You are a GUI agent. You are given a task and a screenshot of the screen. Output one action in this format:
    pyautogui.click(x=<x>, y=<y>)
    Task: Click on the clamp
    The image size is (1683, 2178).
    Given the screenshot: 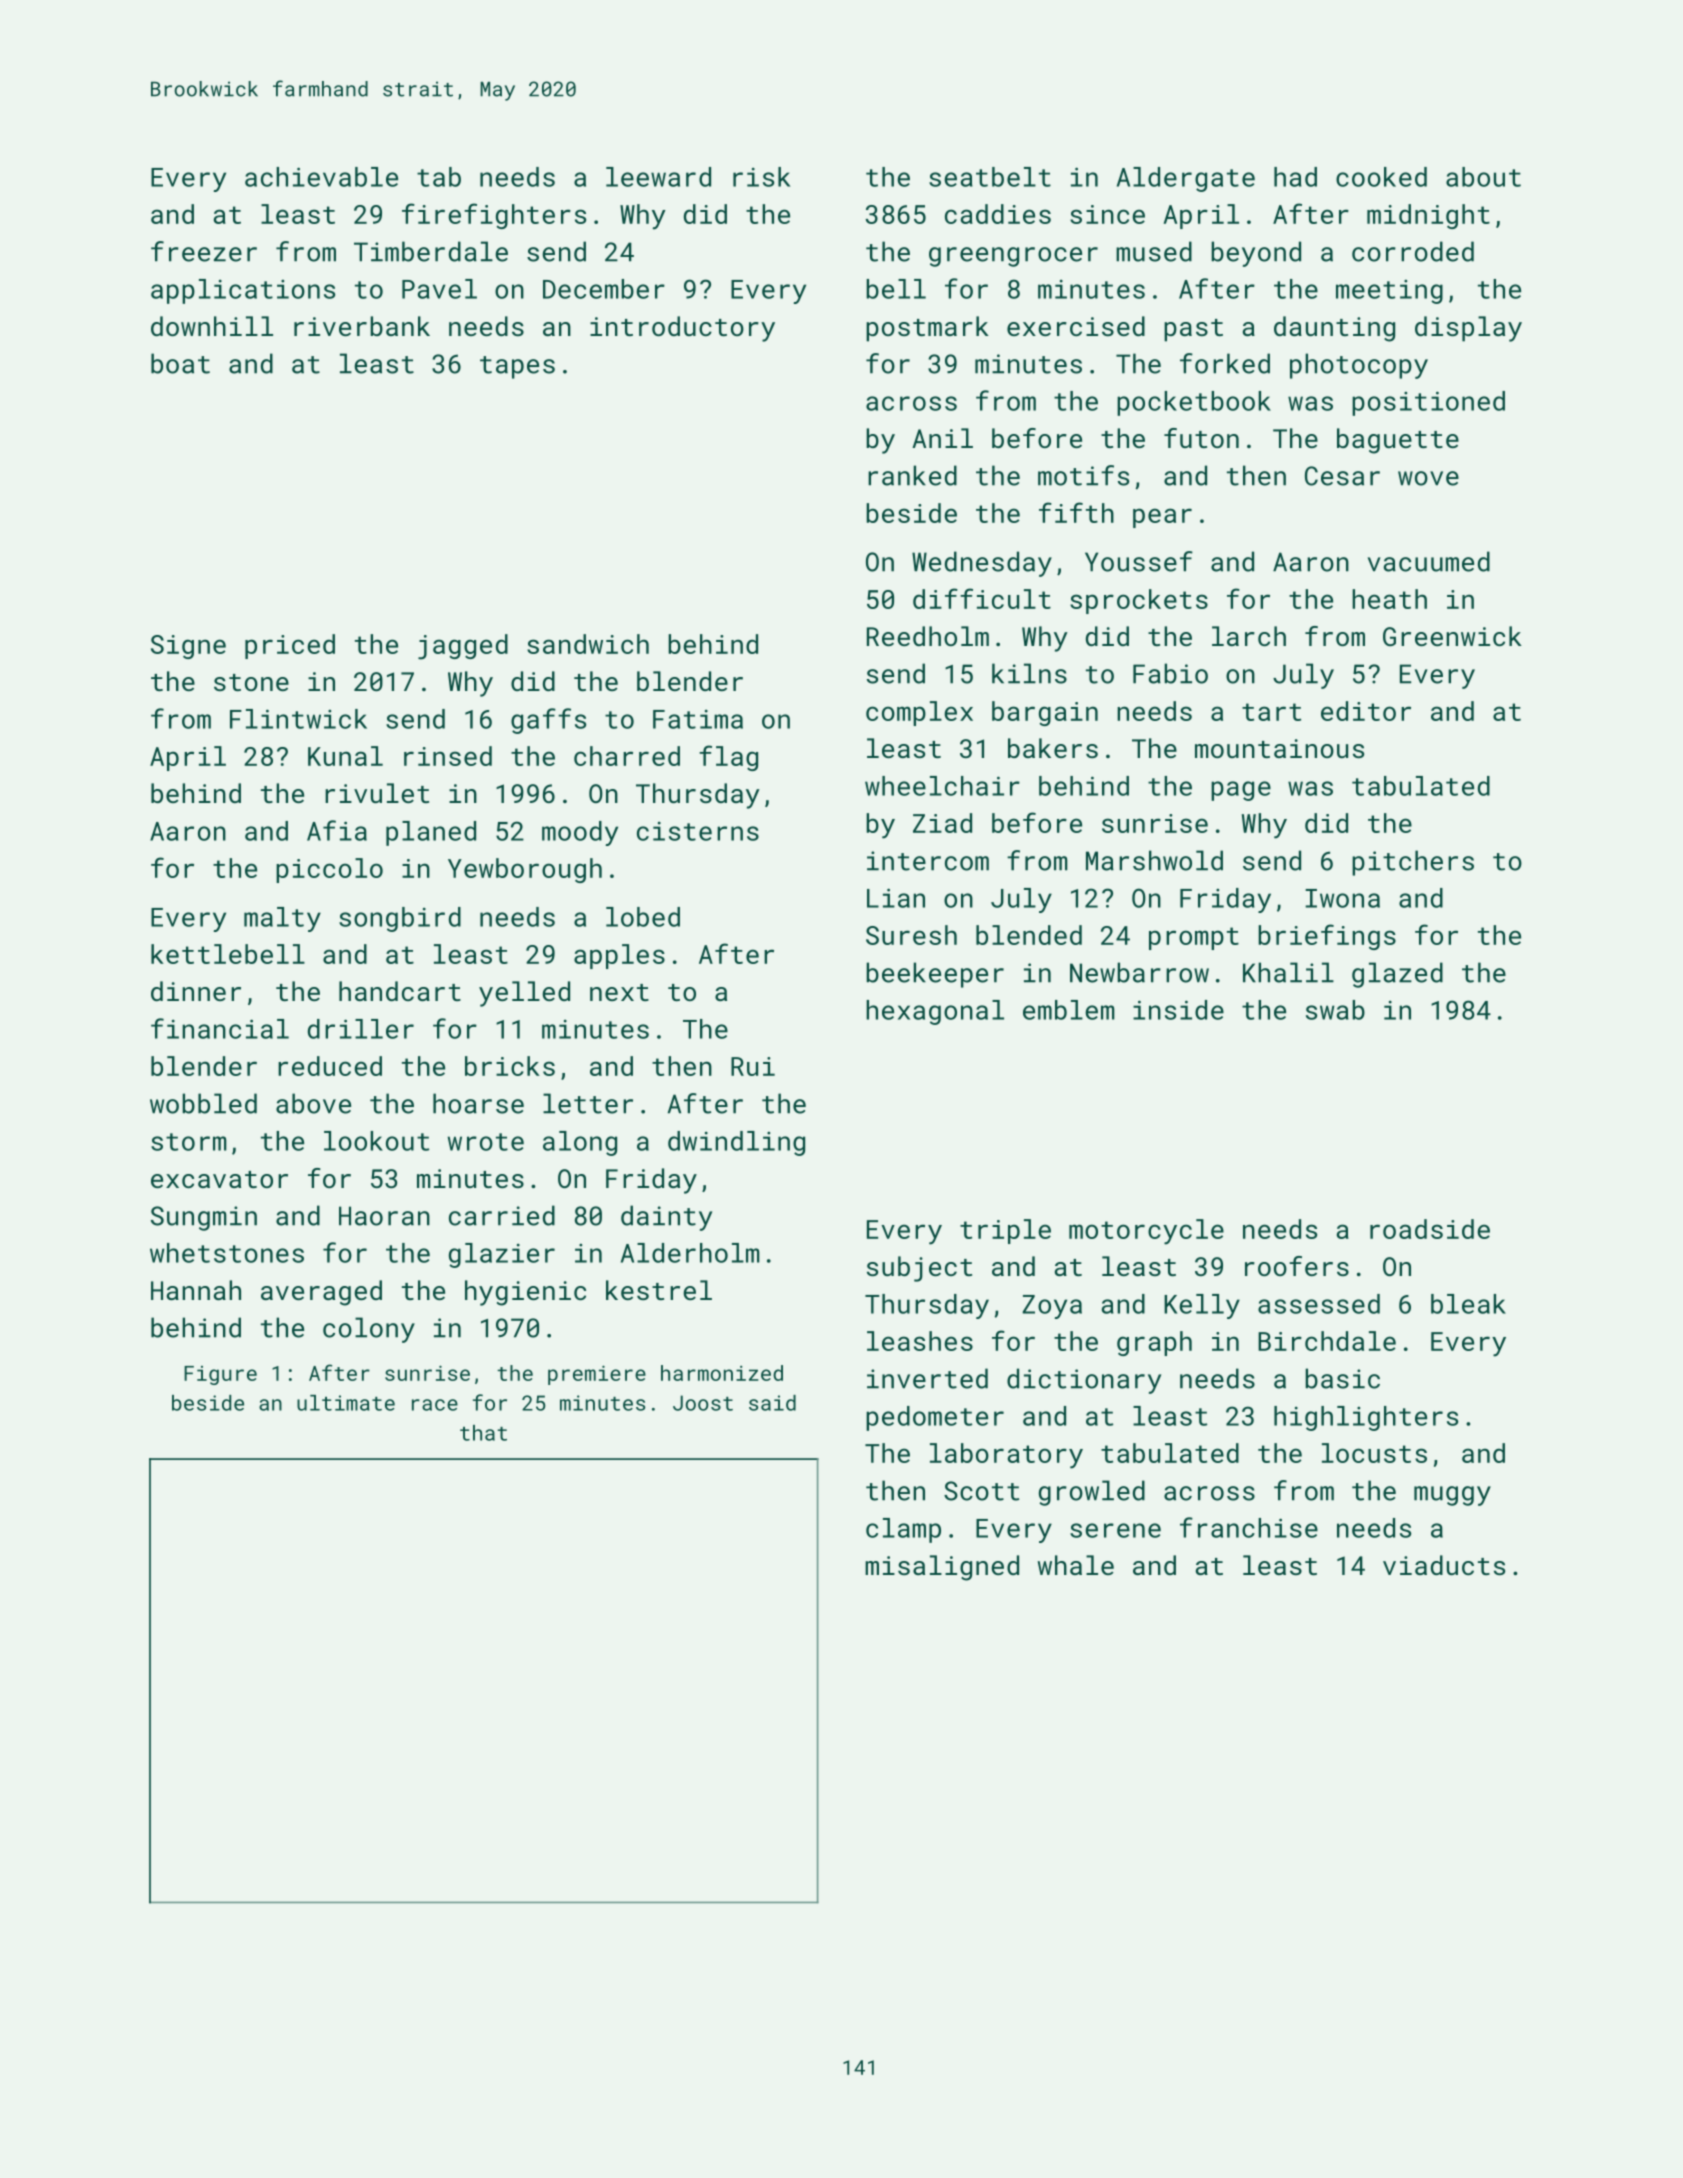 What is the action you would take?
    pyautogui.click(x=903, y=1530)
